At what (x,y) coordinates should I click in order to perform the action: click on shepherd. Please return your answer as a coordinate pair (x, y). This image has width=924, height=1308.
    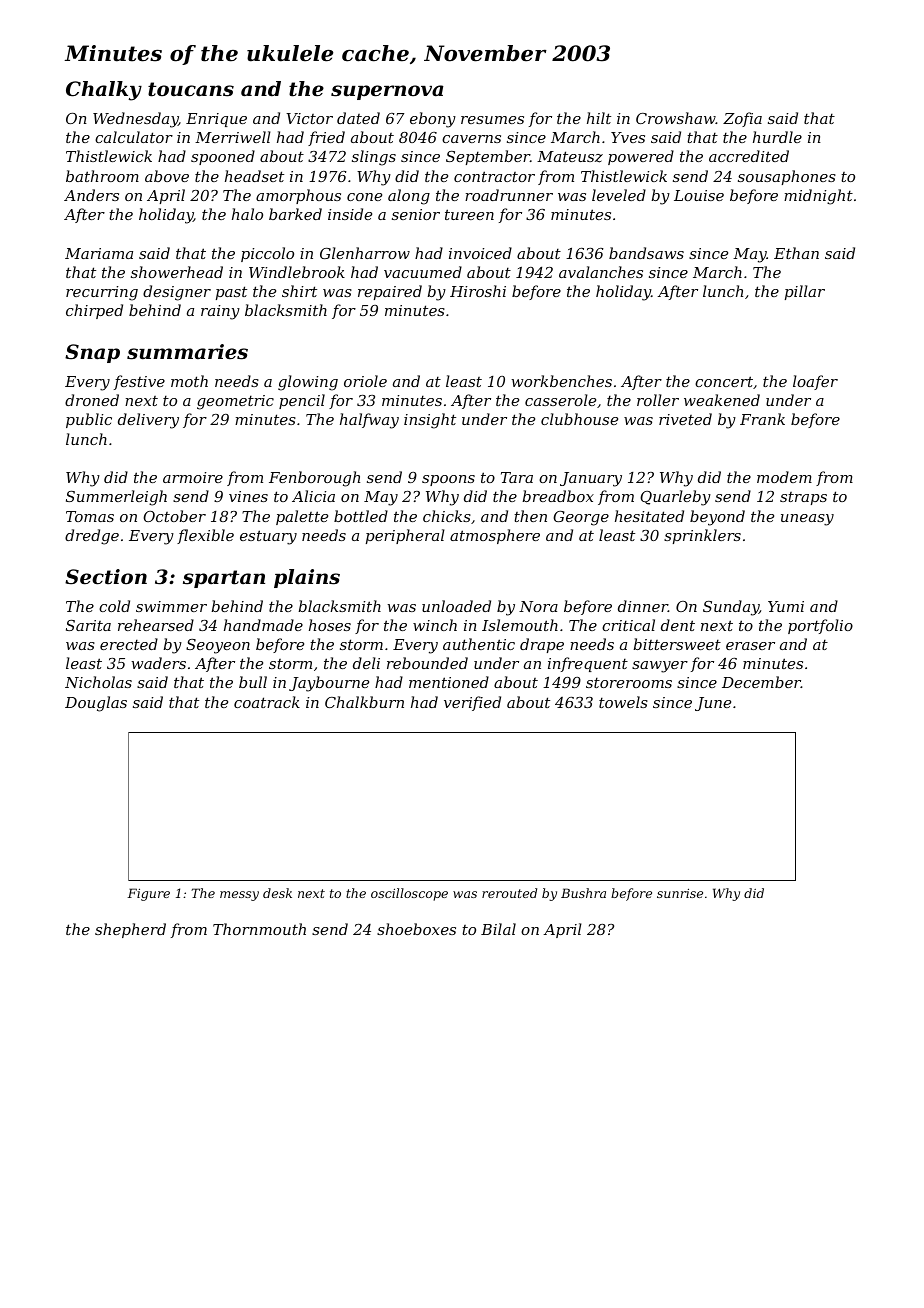
    Looking at the image, I should click on (130, 930).
